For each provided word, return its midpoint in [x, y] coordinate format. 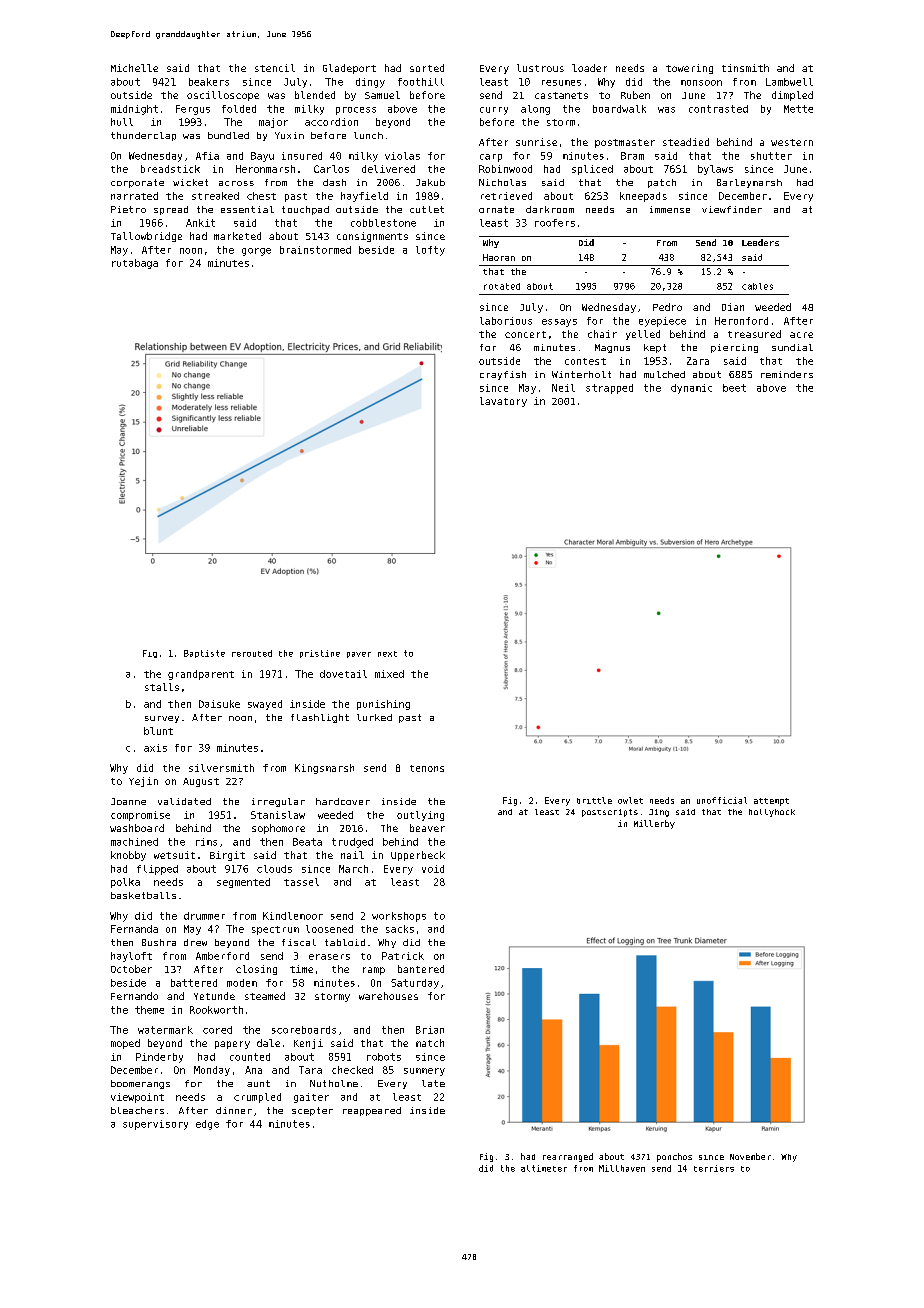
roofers [555, 223]
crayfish [503, 375]
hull [122, 122]
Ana [253, 1070]
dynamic [691, 389]
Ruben [635, 95]
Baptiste [204, 654]
